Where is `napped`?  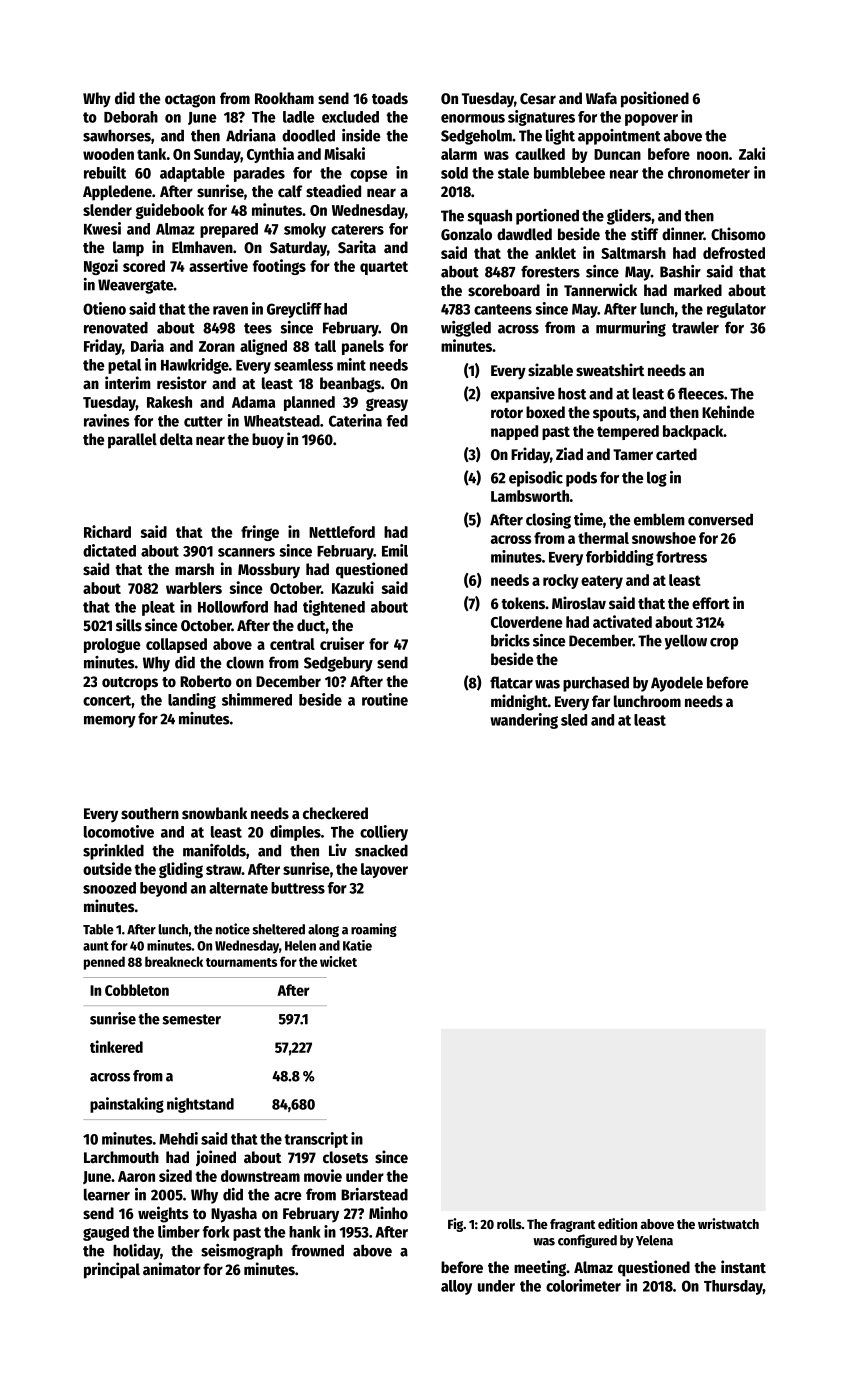
napped is located at coordinates (514, 432).
